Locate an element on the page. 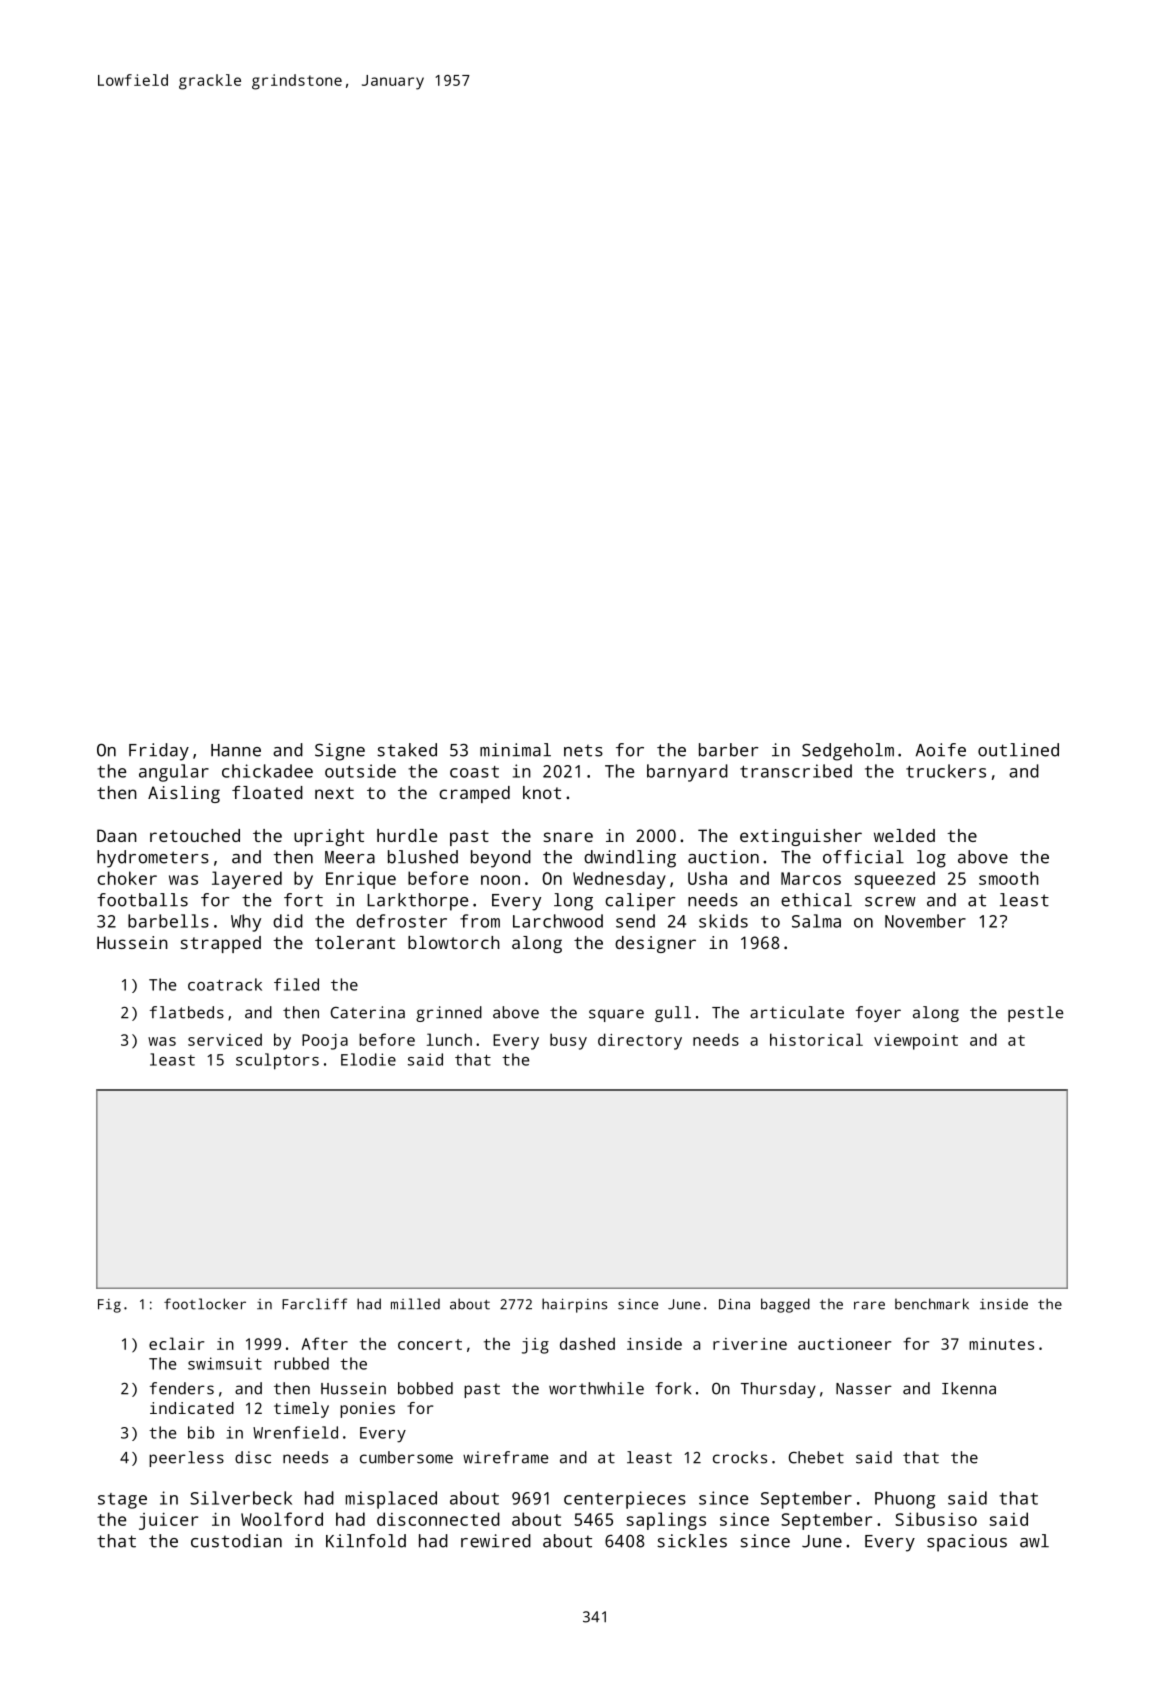 The width and height of the page is (1164, 1686). Dina is located at coordinates (734, 1304).
